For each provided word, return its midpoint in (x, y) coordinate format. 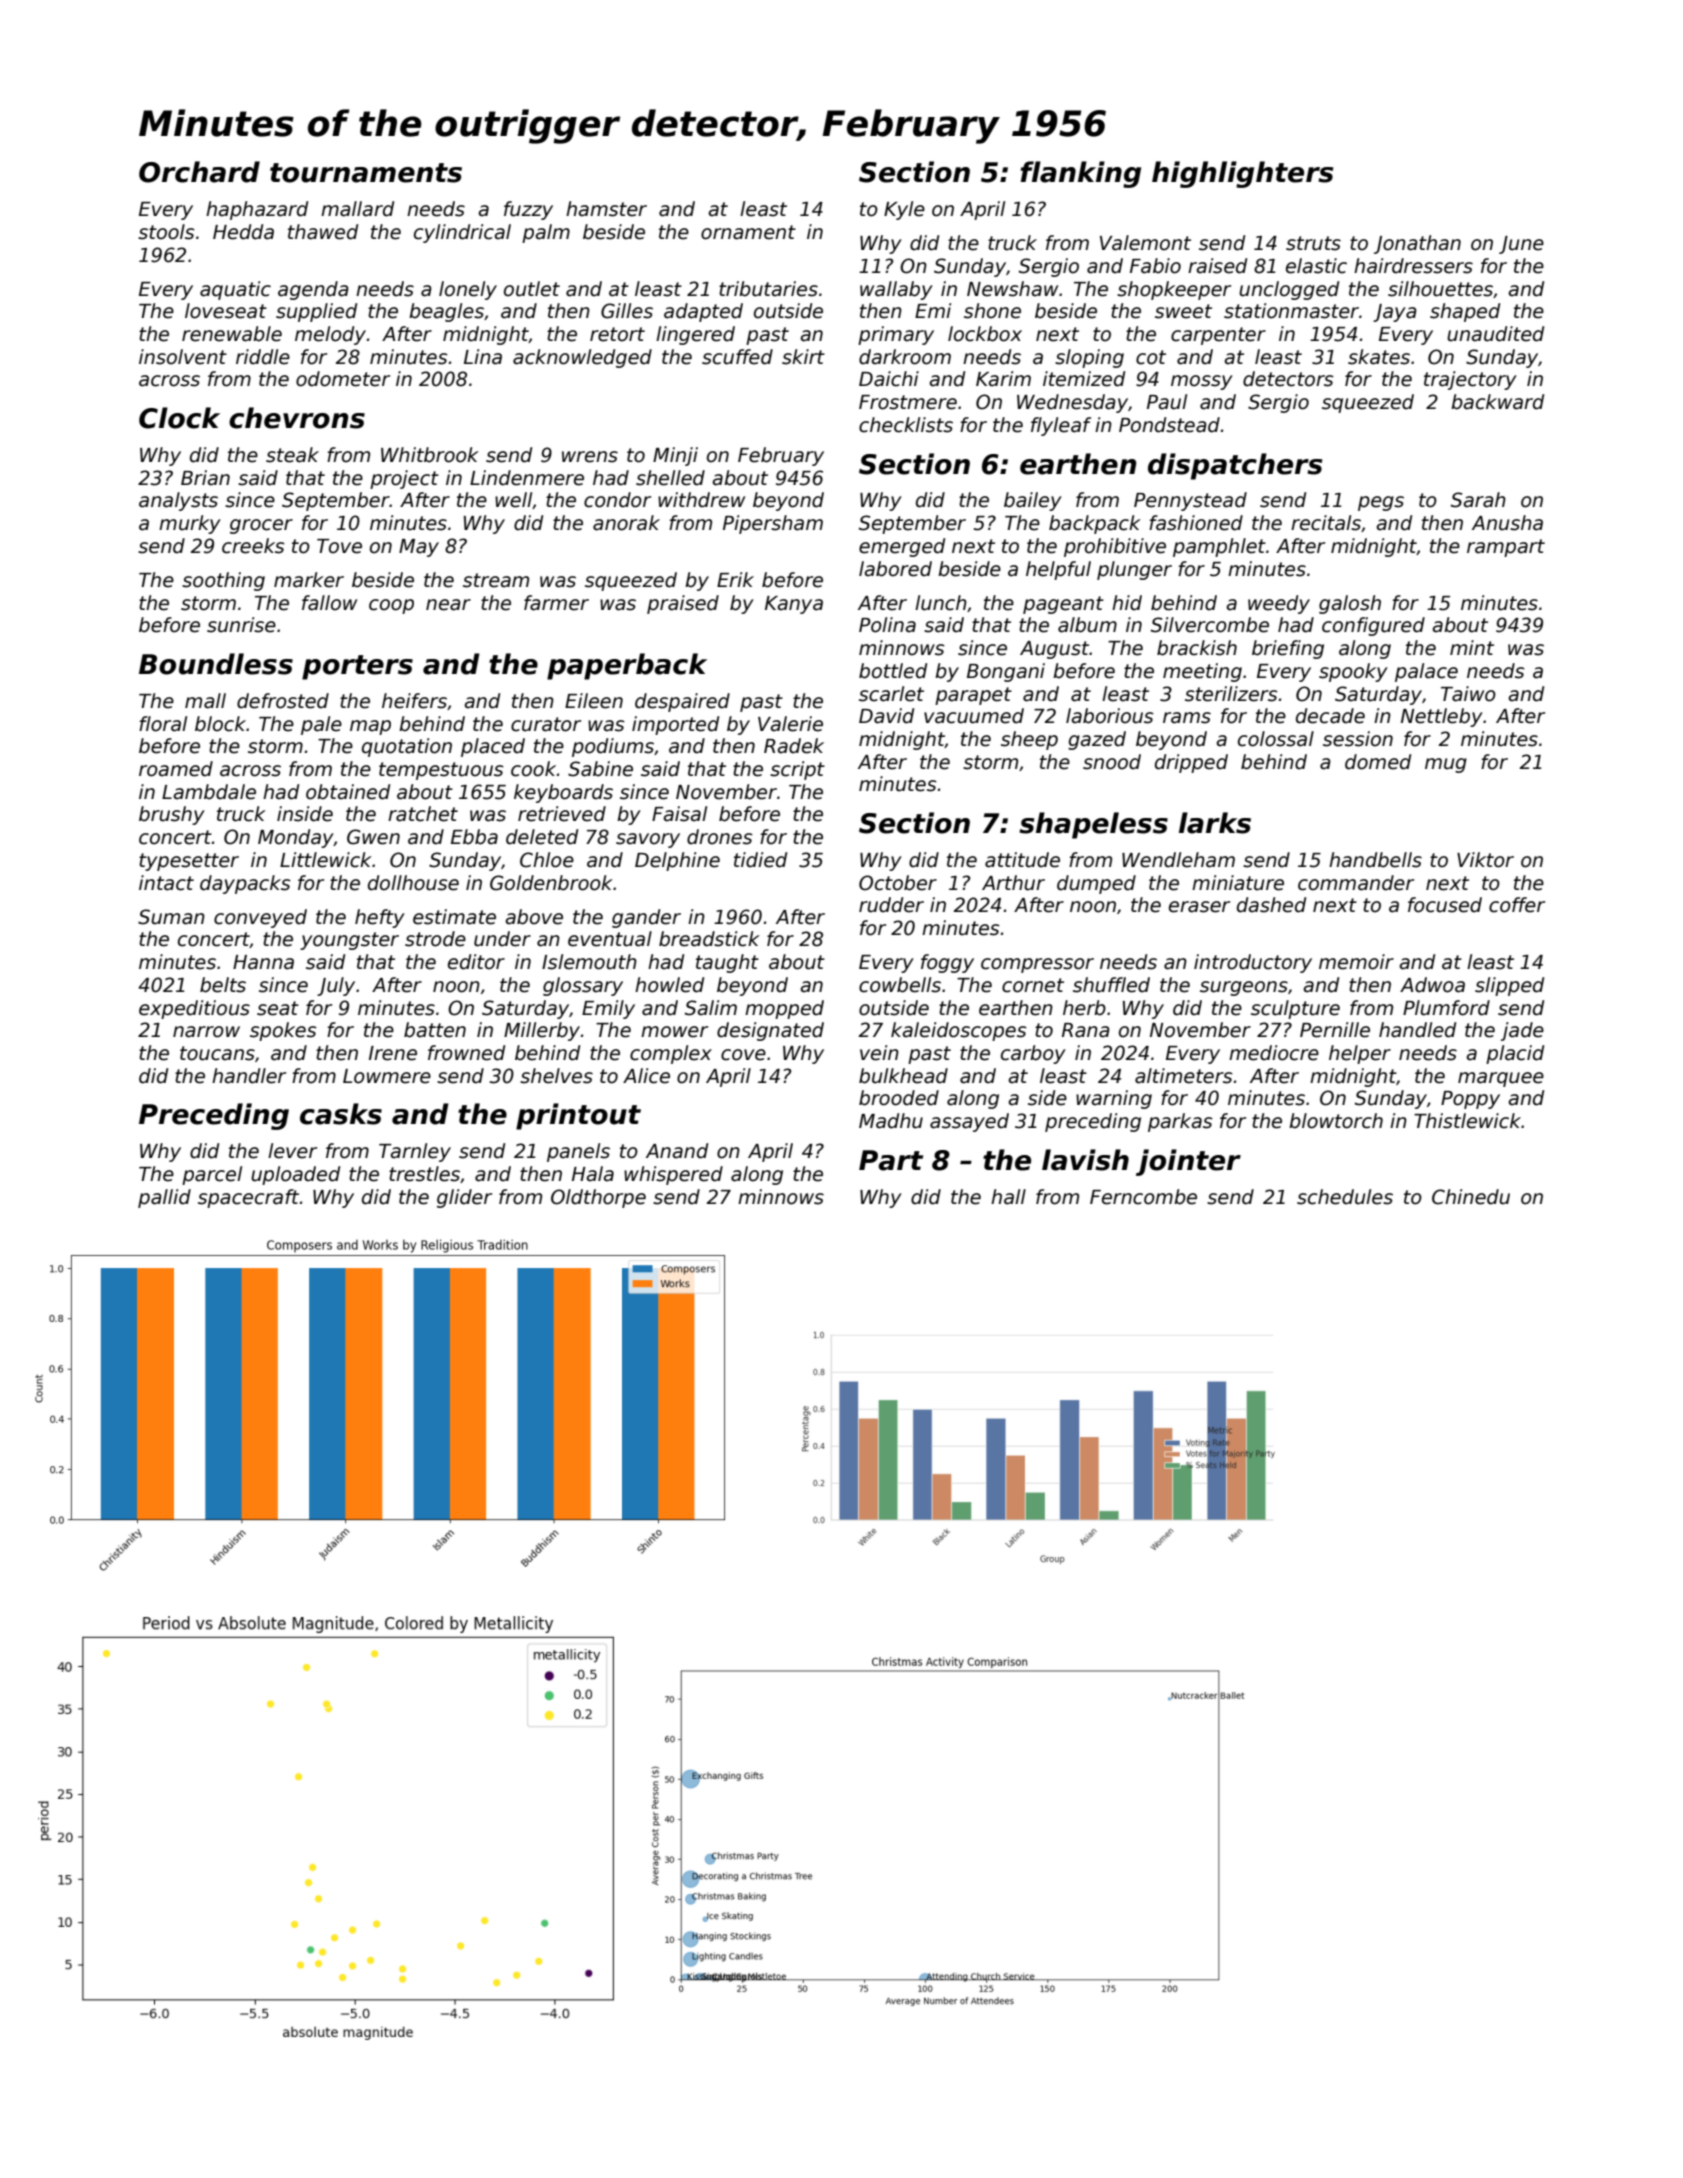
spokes (283, 1031)
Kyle (904, 210)
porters (357, 667)
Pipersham (773, 524)
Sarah (1478, 500)
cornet (1033, 985)
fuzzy (528, 210)
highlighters (1242, 174)
